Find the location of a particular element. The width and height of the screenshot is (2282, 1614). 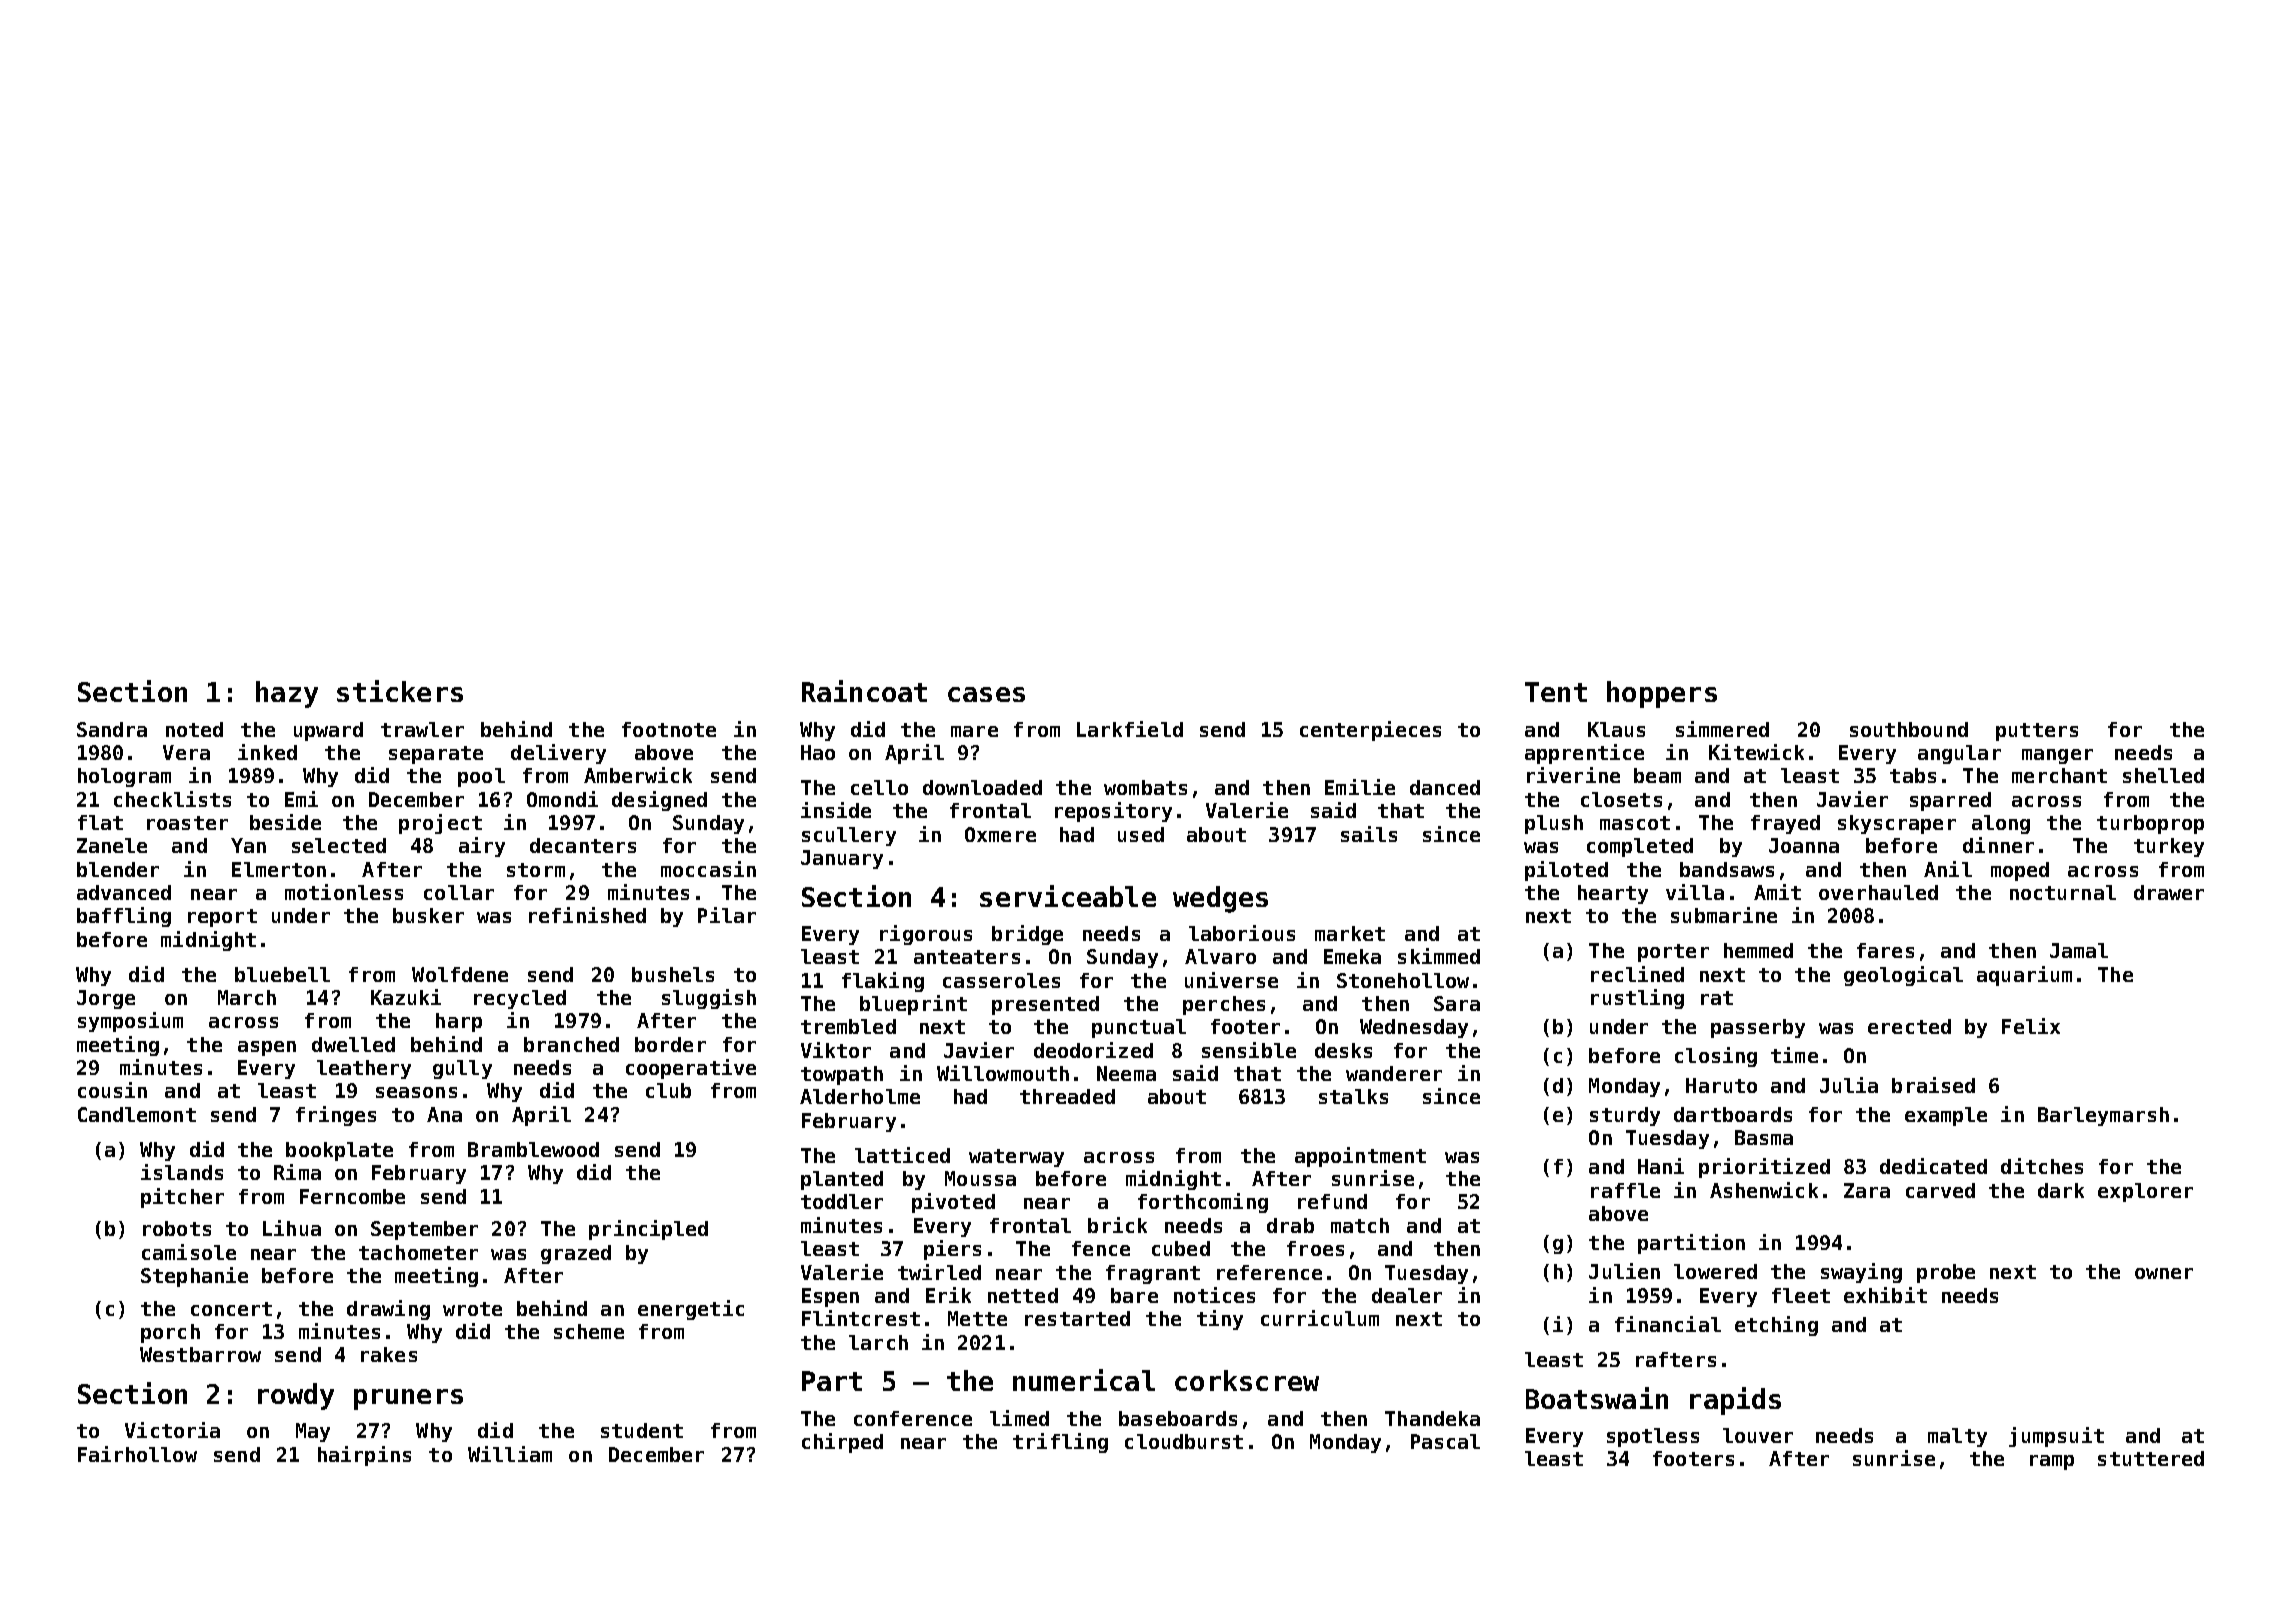

Tent is located at coordinates (1556, 692).
